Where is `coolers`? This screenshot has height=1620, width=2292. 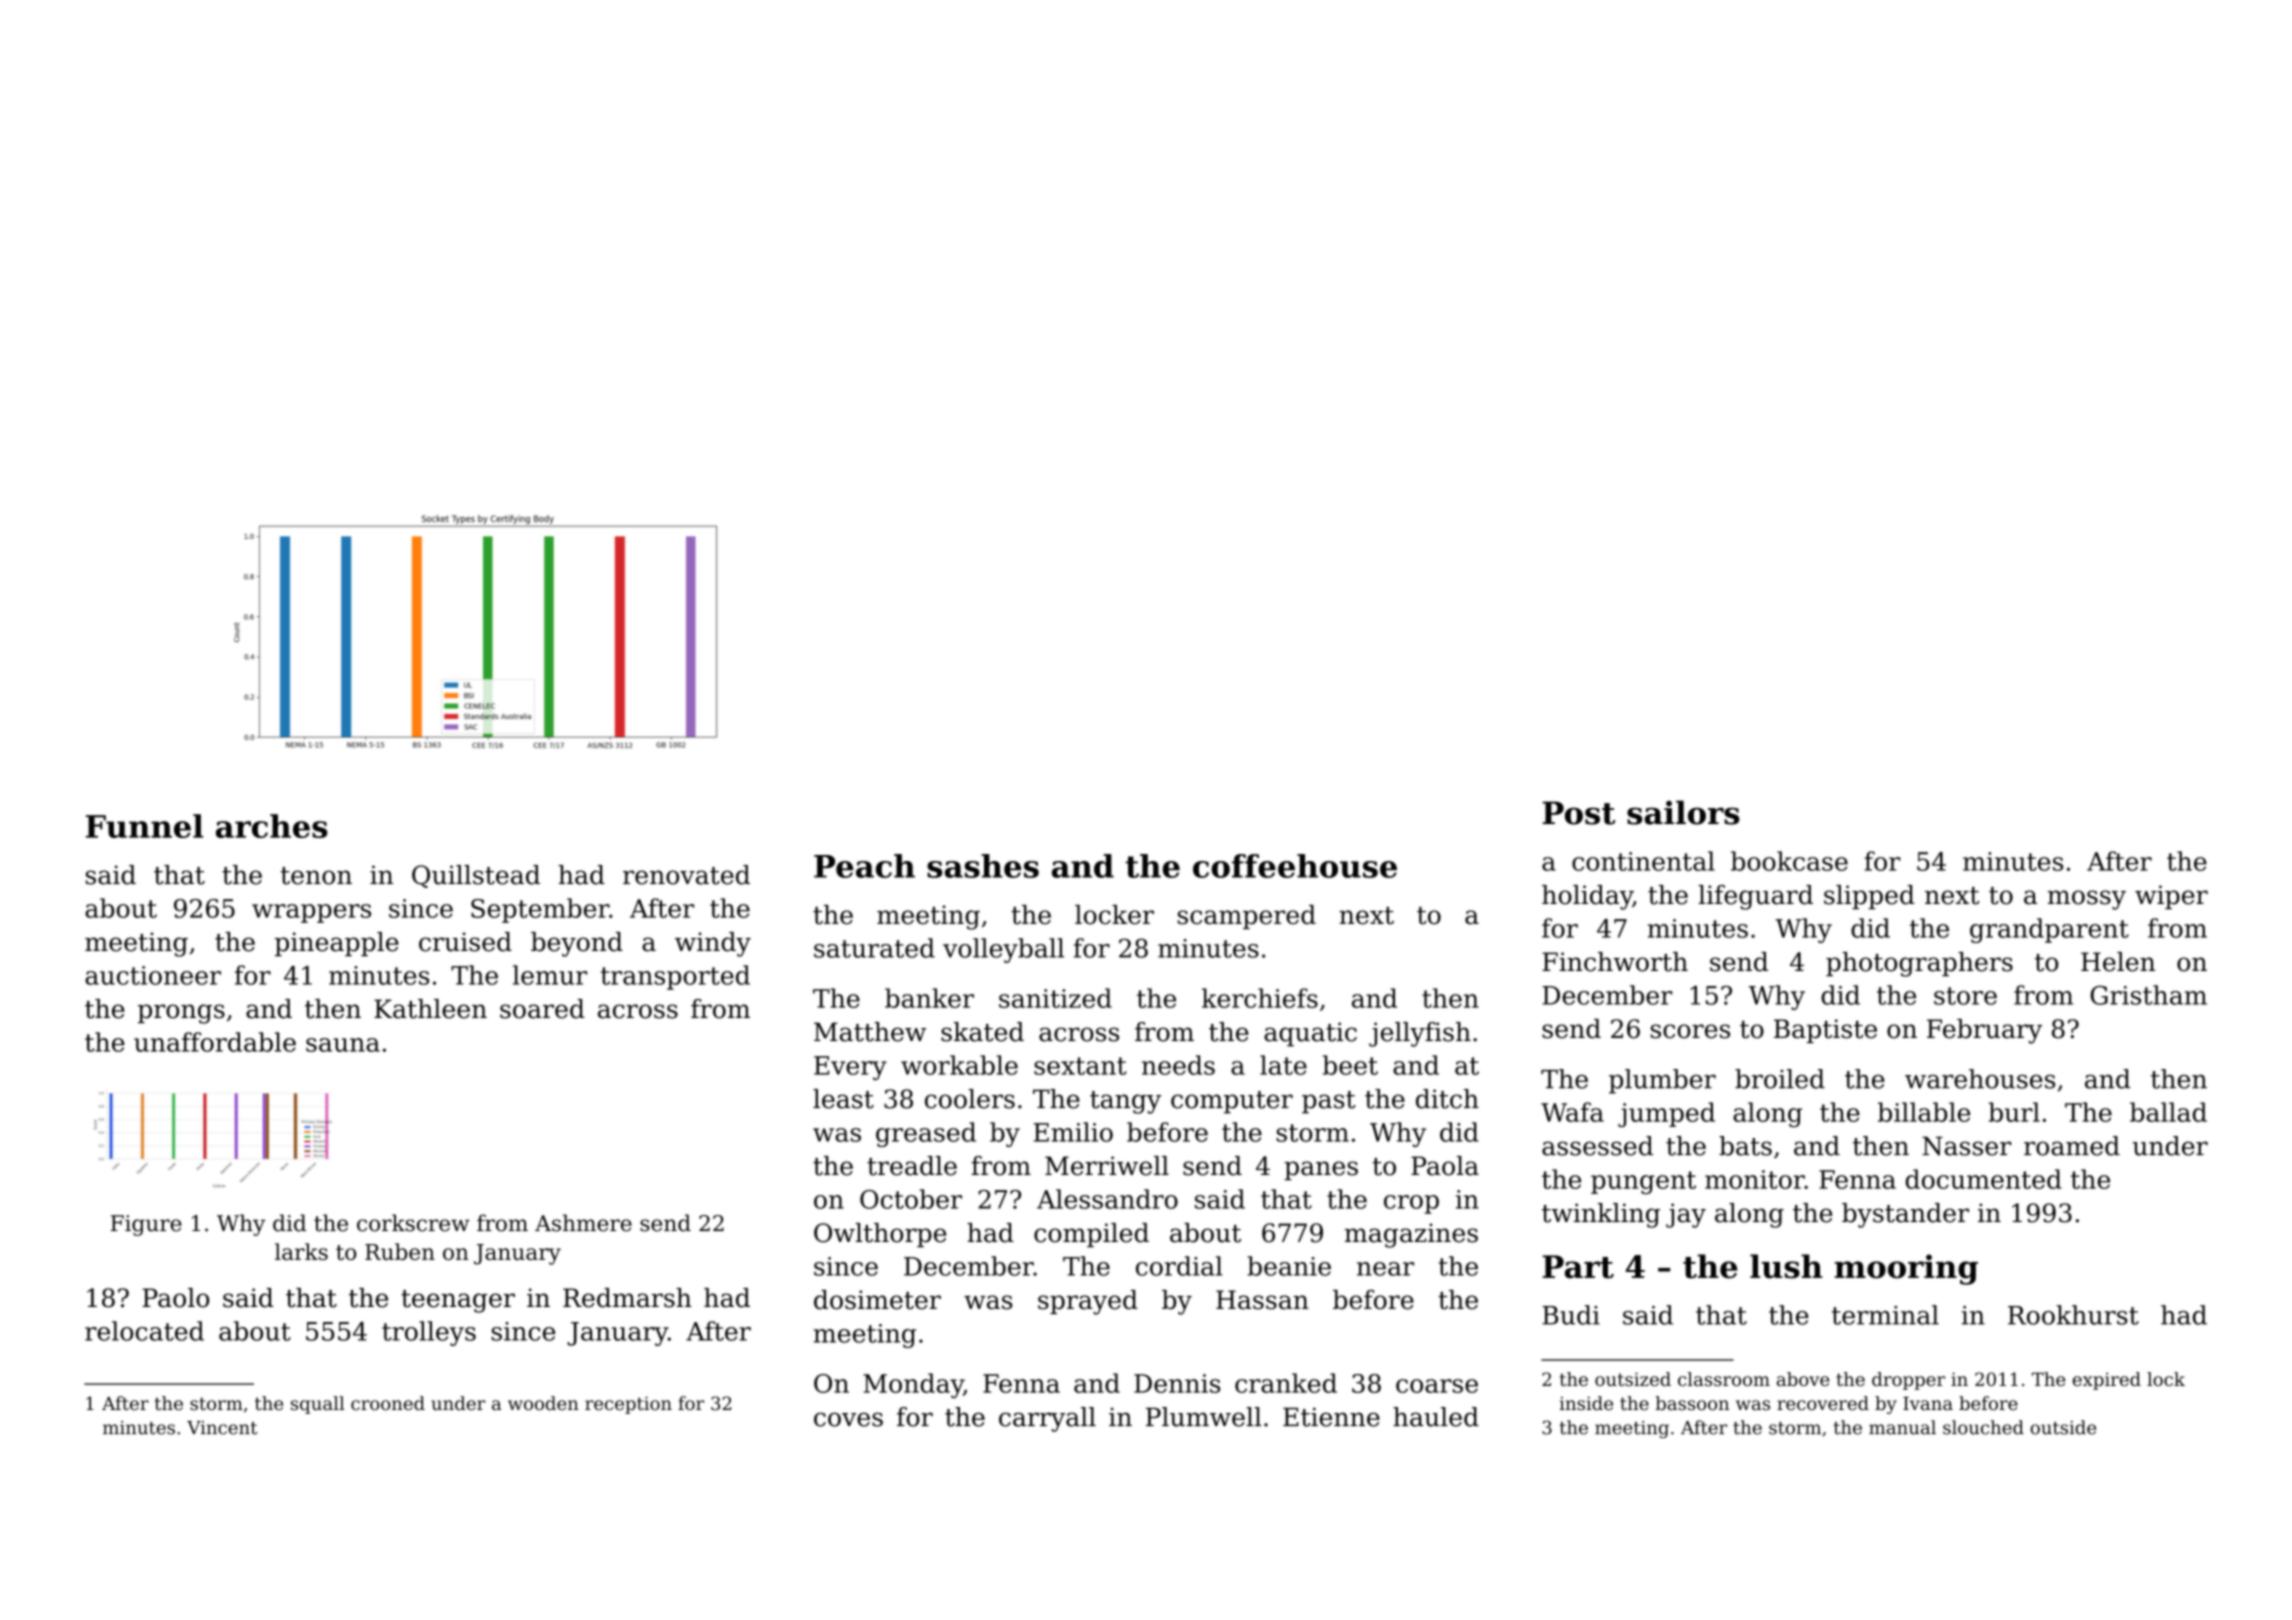 coolers is located at coordinates (970, 1099).
